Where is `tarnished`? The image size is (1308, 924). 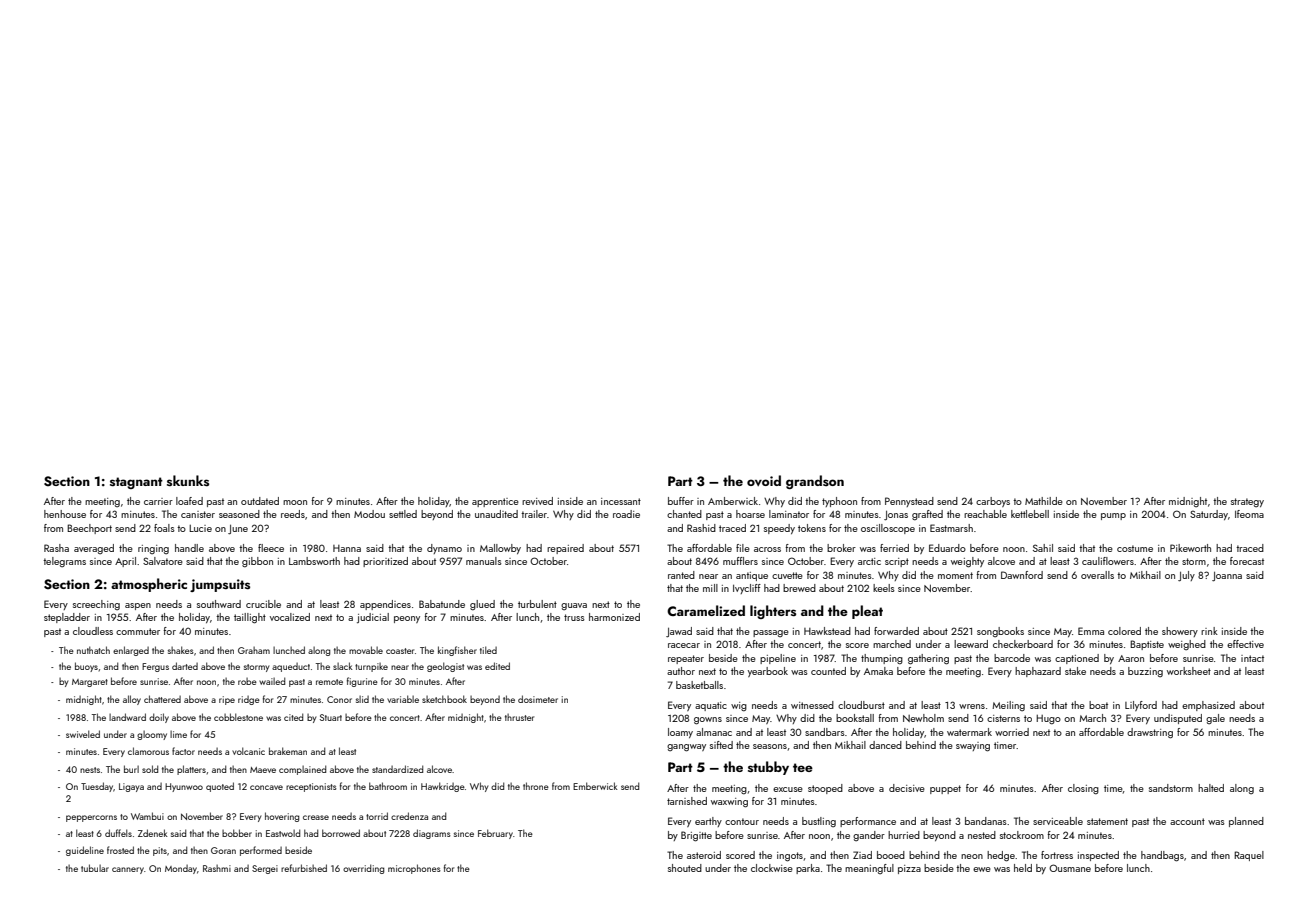 tarnished is located at coordinates (687, 801).
